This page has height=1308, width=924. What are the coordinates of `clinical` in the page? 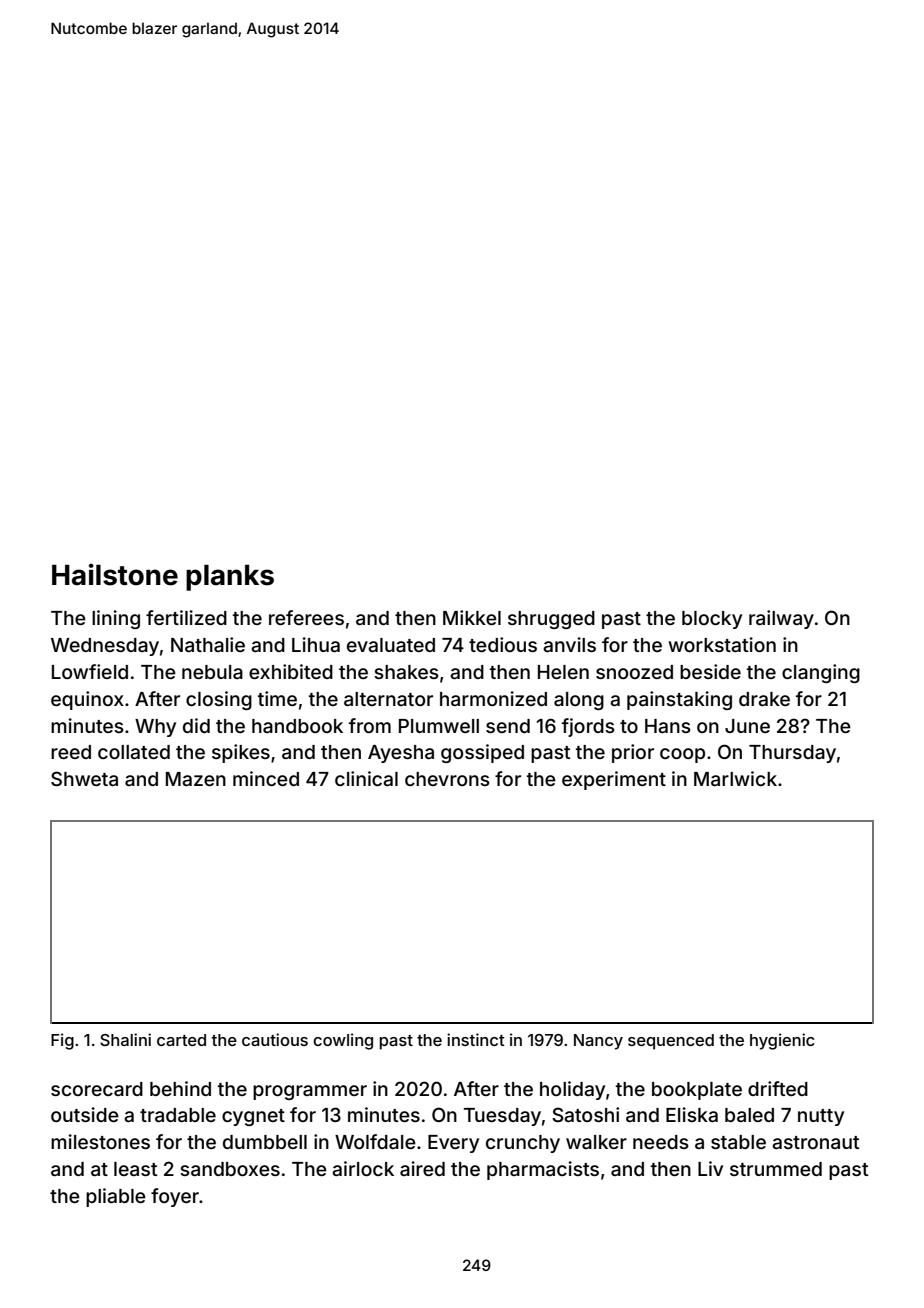 It's located at (366, 778).
